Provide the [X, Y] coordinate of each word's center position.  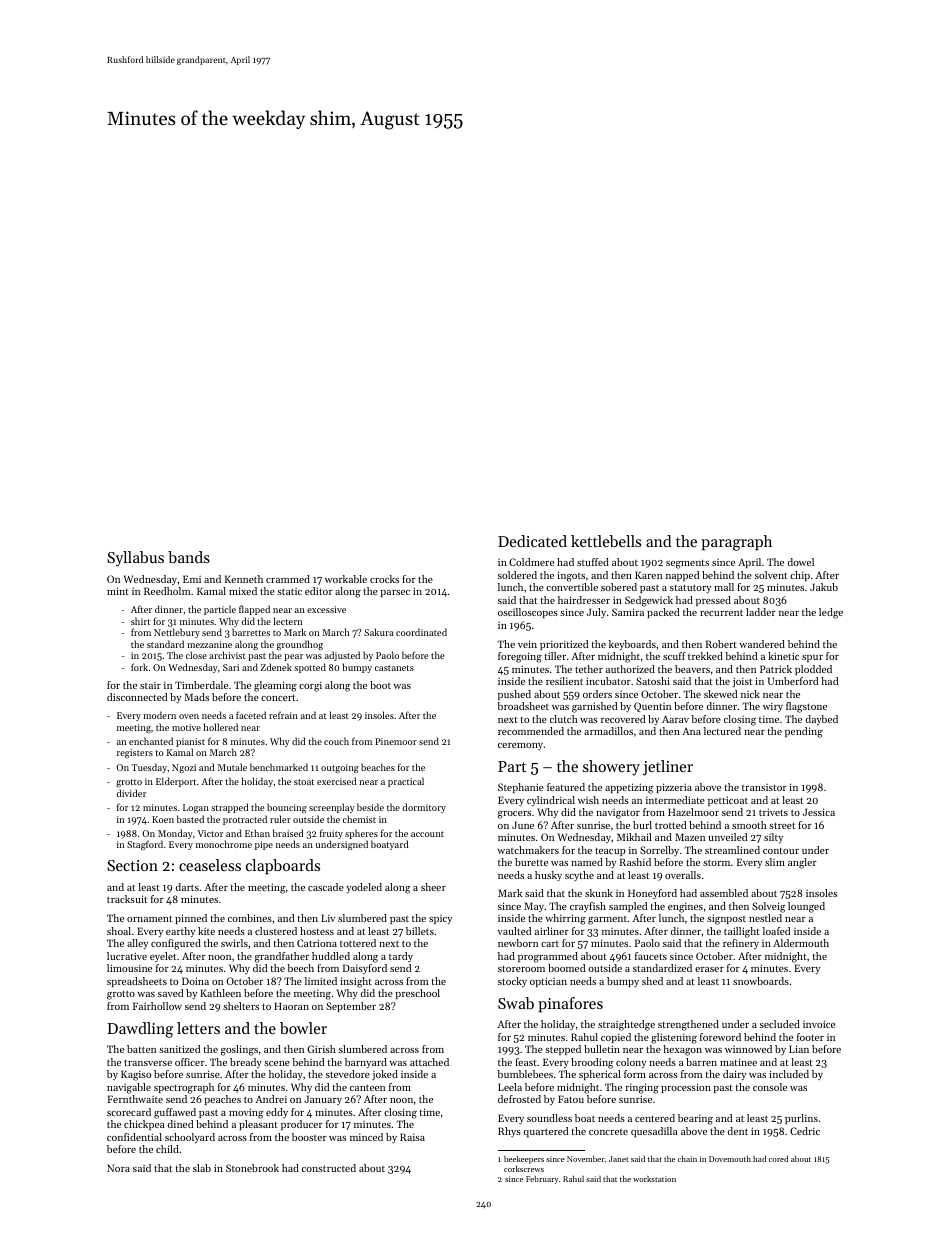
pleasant [258, 1125]
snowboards [761, 981]
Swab [516, 1003]
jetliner [668, 768]
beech [300, 968]
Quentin [652, 707]
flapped [254, 610]
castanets [394, 668]
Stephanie [521, 788]
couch [336, 741]
